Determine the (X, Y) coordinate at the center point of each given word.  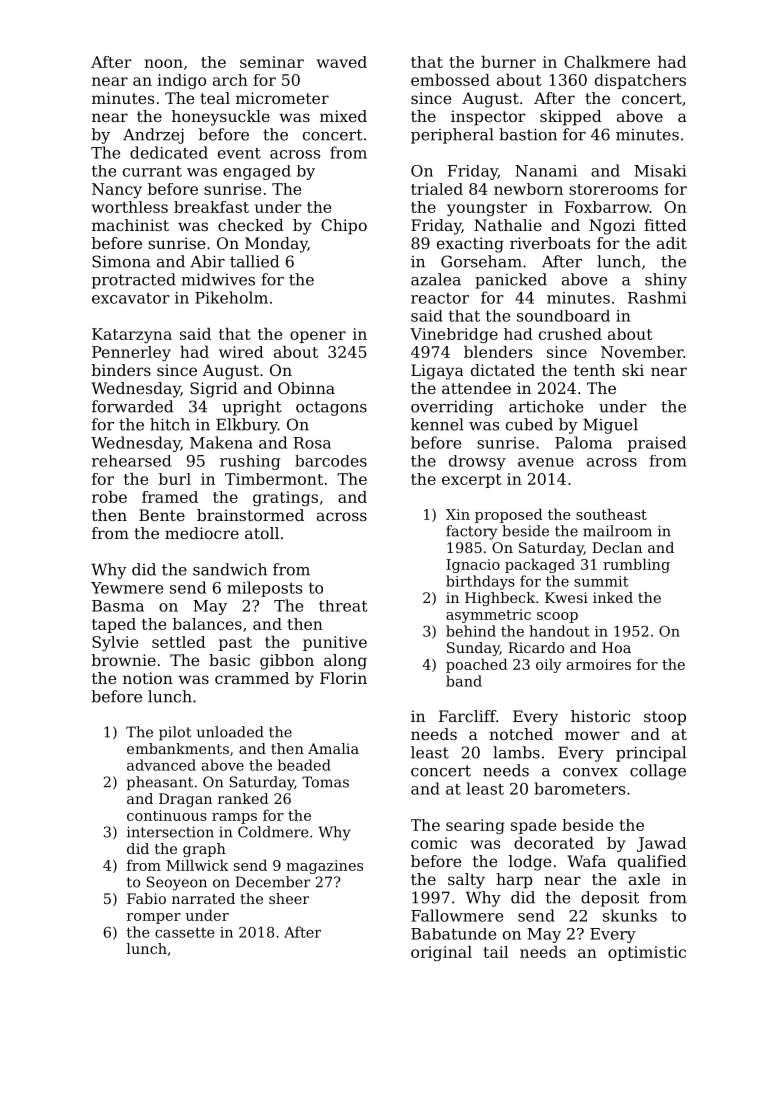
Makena (221, 442)
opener (318, 337)
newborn (528, 189)
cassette (185, 932)
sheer (289, 898)
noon (163, 63)
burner (508, 62)
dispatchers (640, 81)
